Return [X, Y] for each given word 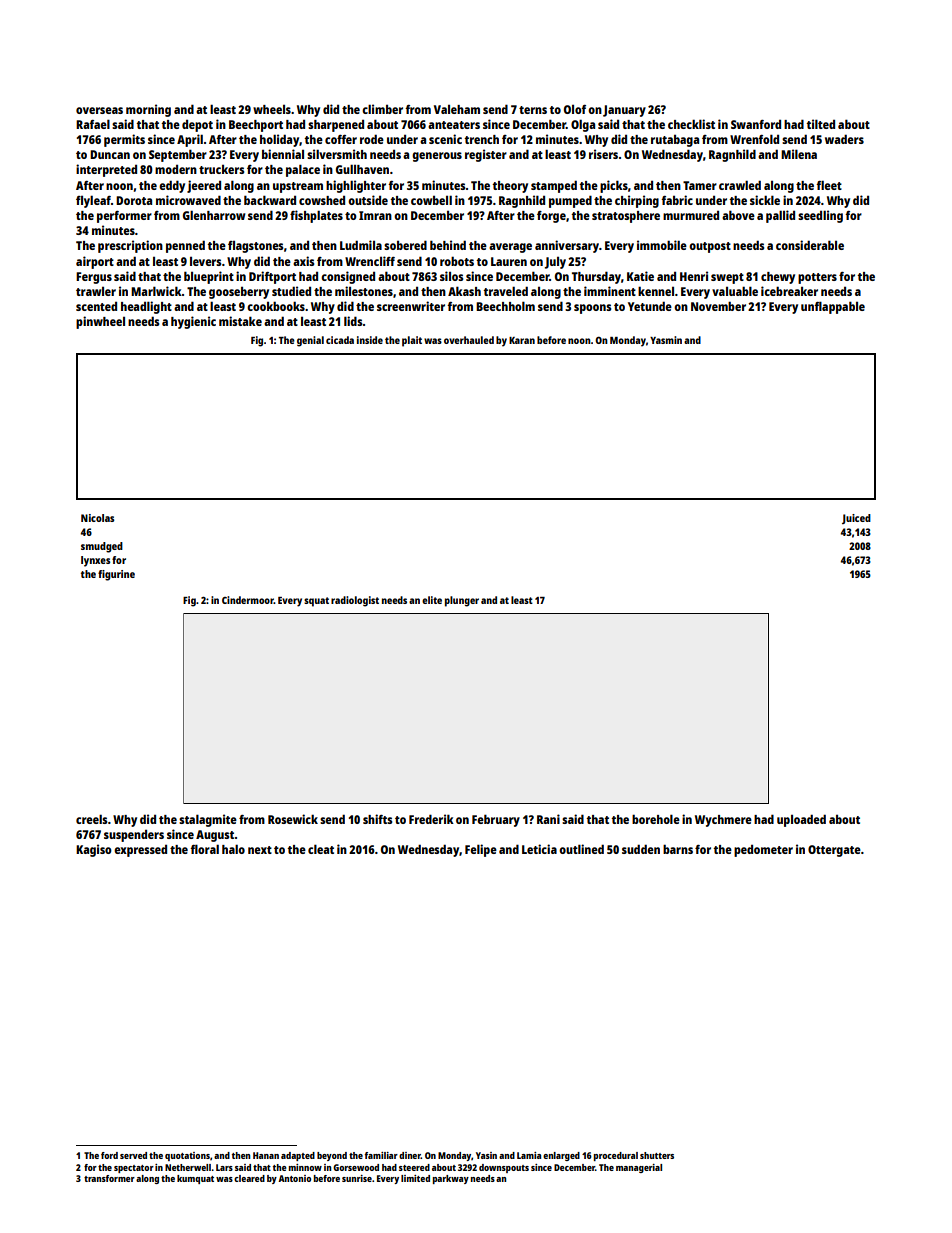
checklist [691, 124]
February [496, 820]
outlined [581, 849]
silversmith [337, 154]
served [133, 1155]
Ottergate [834, 851]
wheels [272, 109]
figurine [116, 575]
